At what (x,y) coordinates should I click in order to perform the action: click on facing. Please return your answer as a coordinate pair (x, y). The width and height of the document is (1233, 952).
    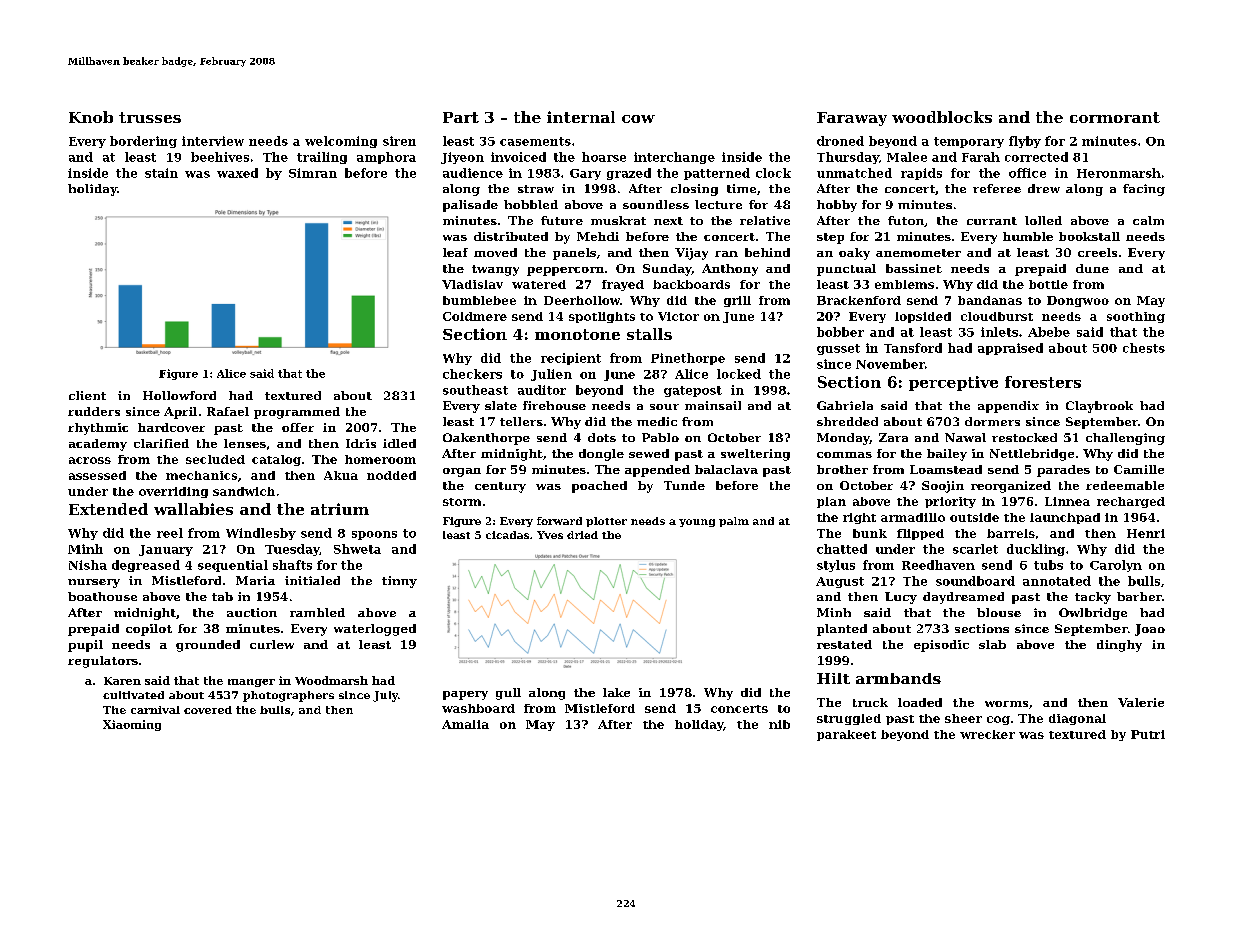
    Looking at the image, I should click on (1144, 190).
